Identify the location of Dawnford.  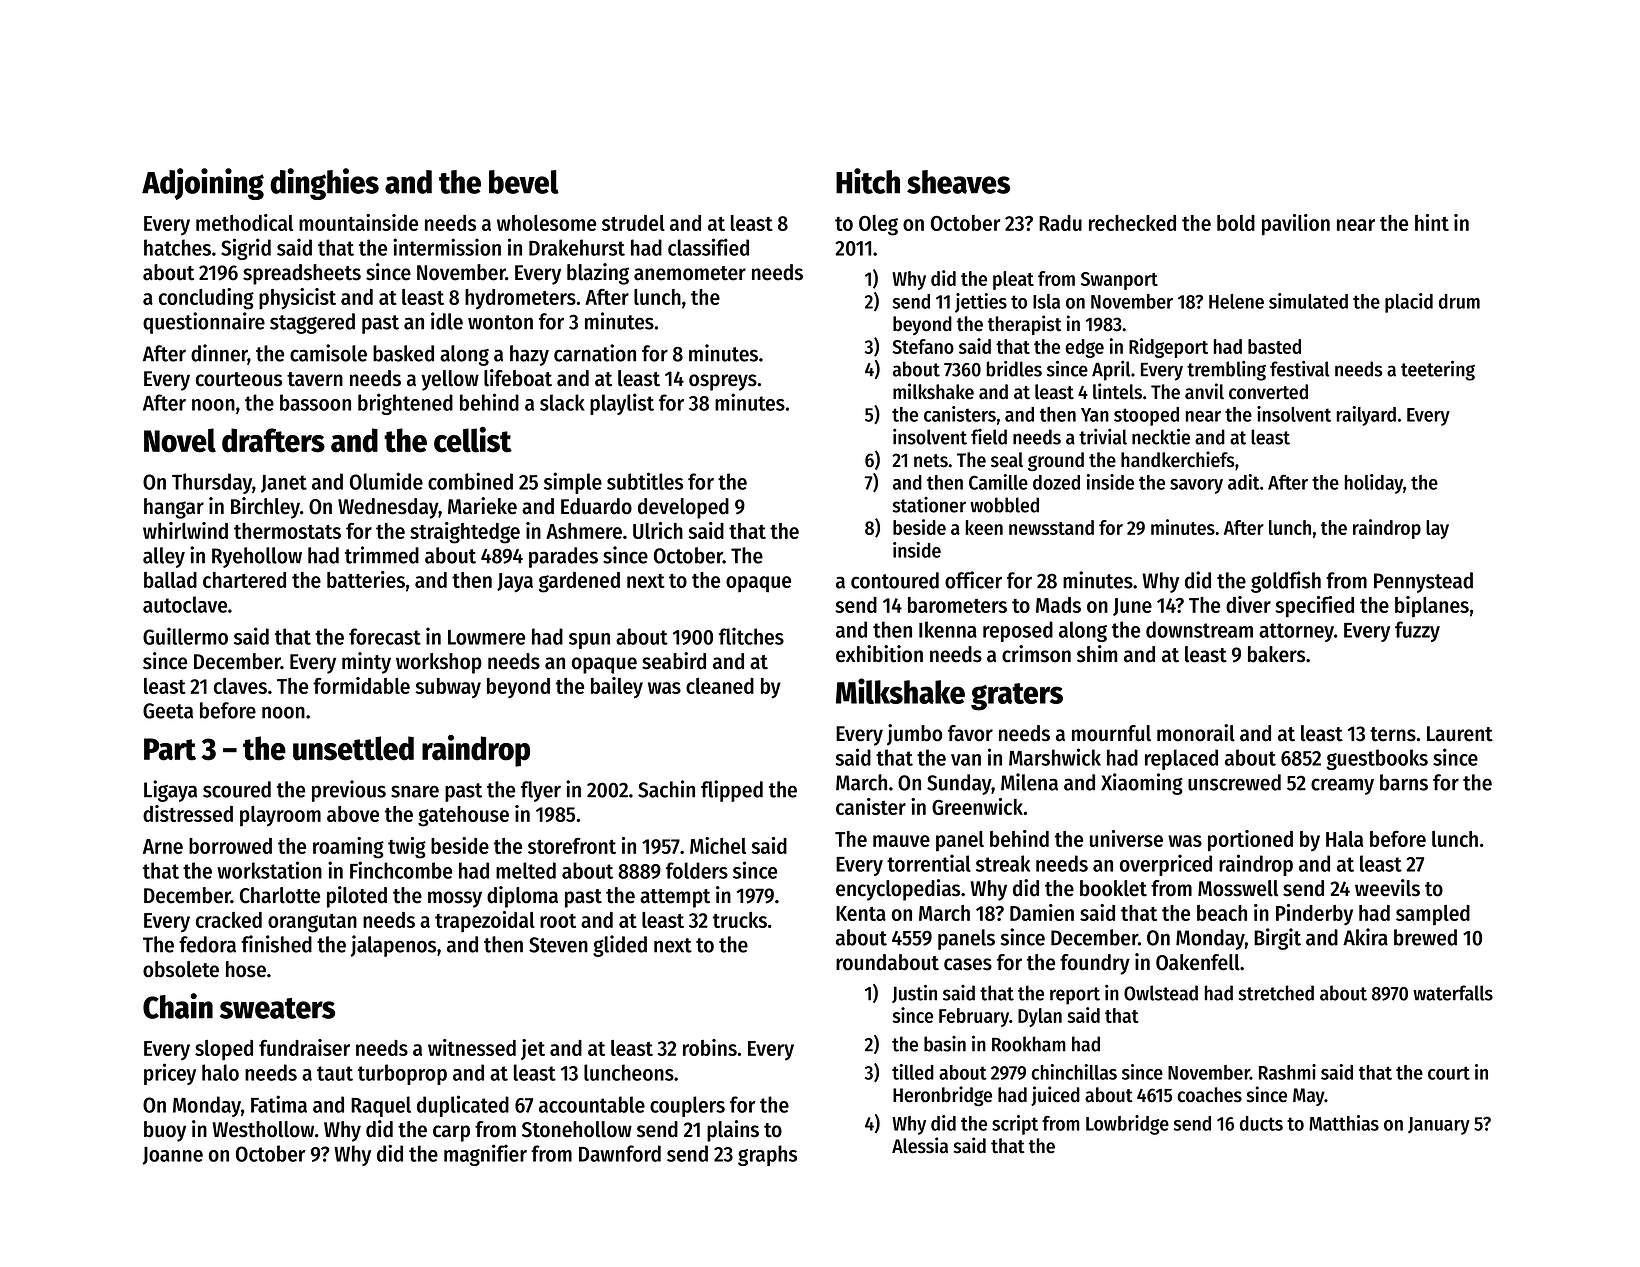
(620, 1153).
